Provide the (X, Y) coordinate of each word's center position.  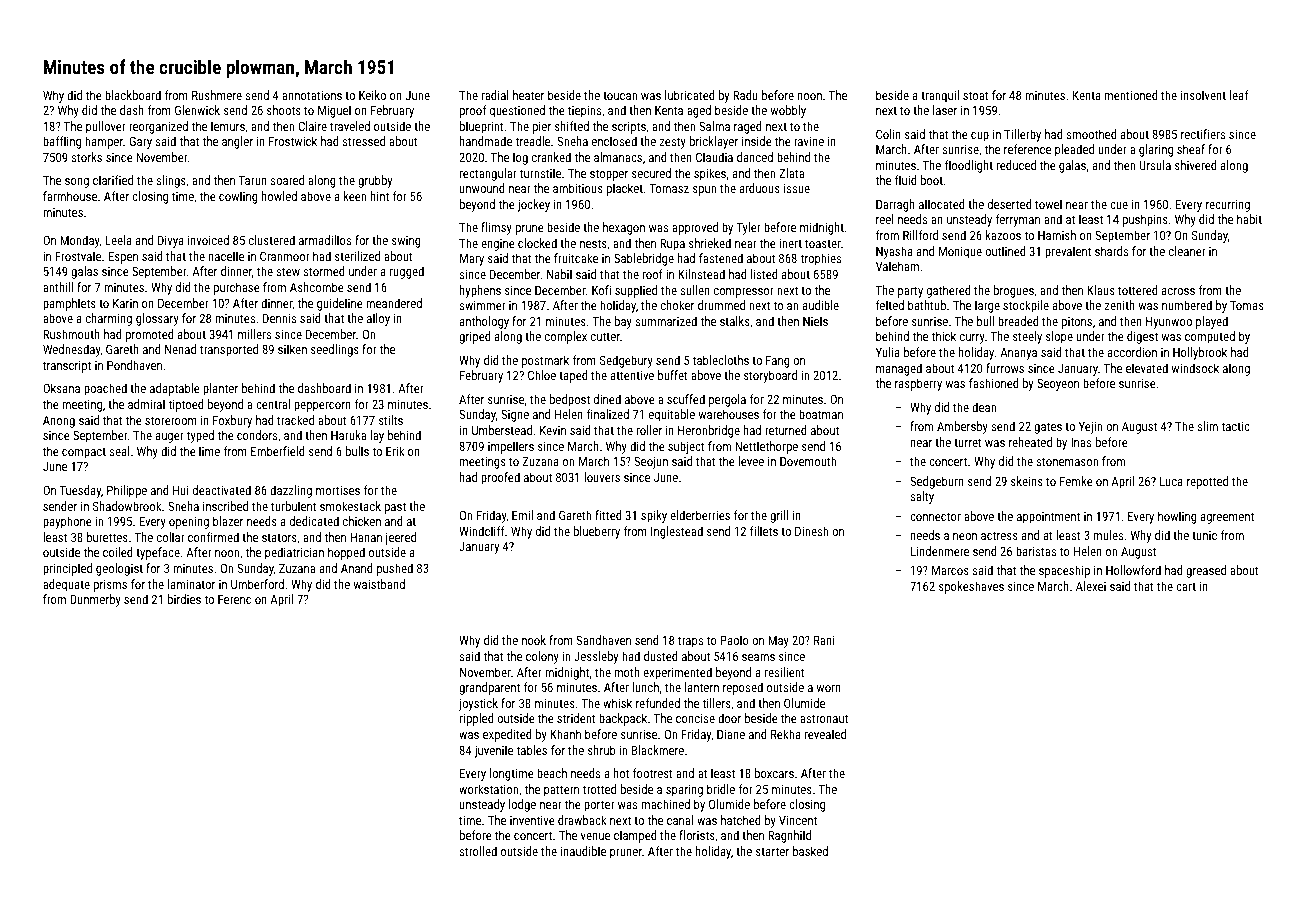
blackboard (133, 95)
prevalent (1068, 252)
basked (810, 851)
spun (704, 191)
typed (200, 436)
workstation (488, 789)
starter (772, 851)
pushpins (1145, 220)
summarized (666, 321)
